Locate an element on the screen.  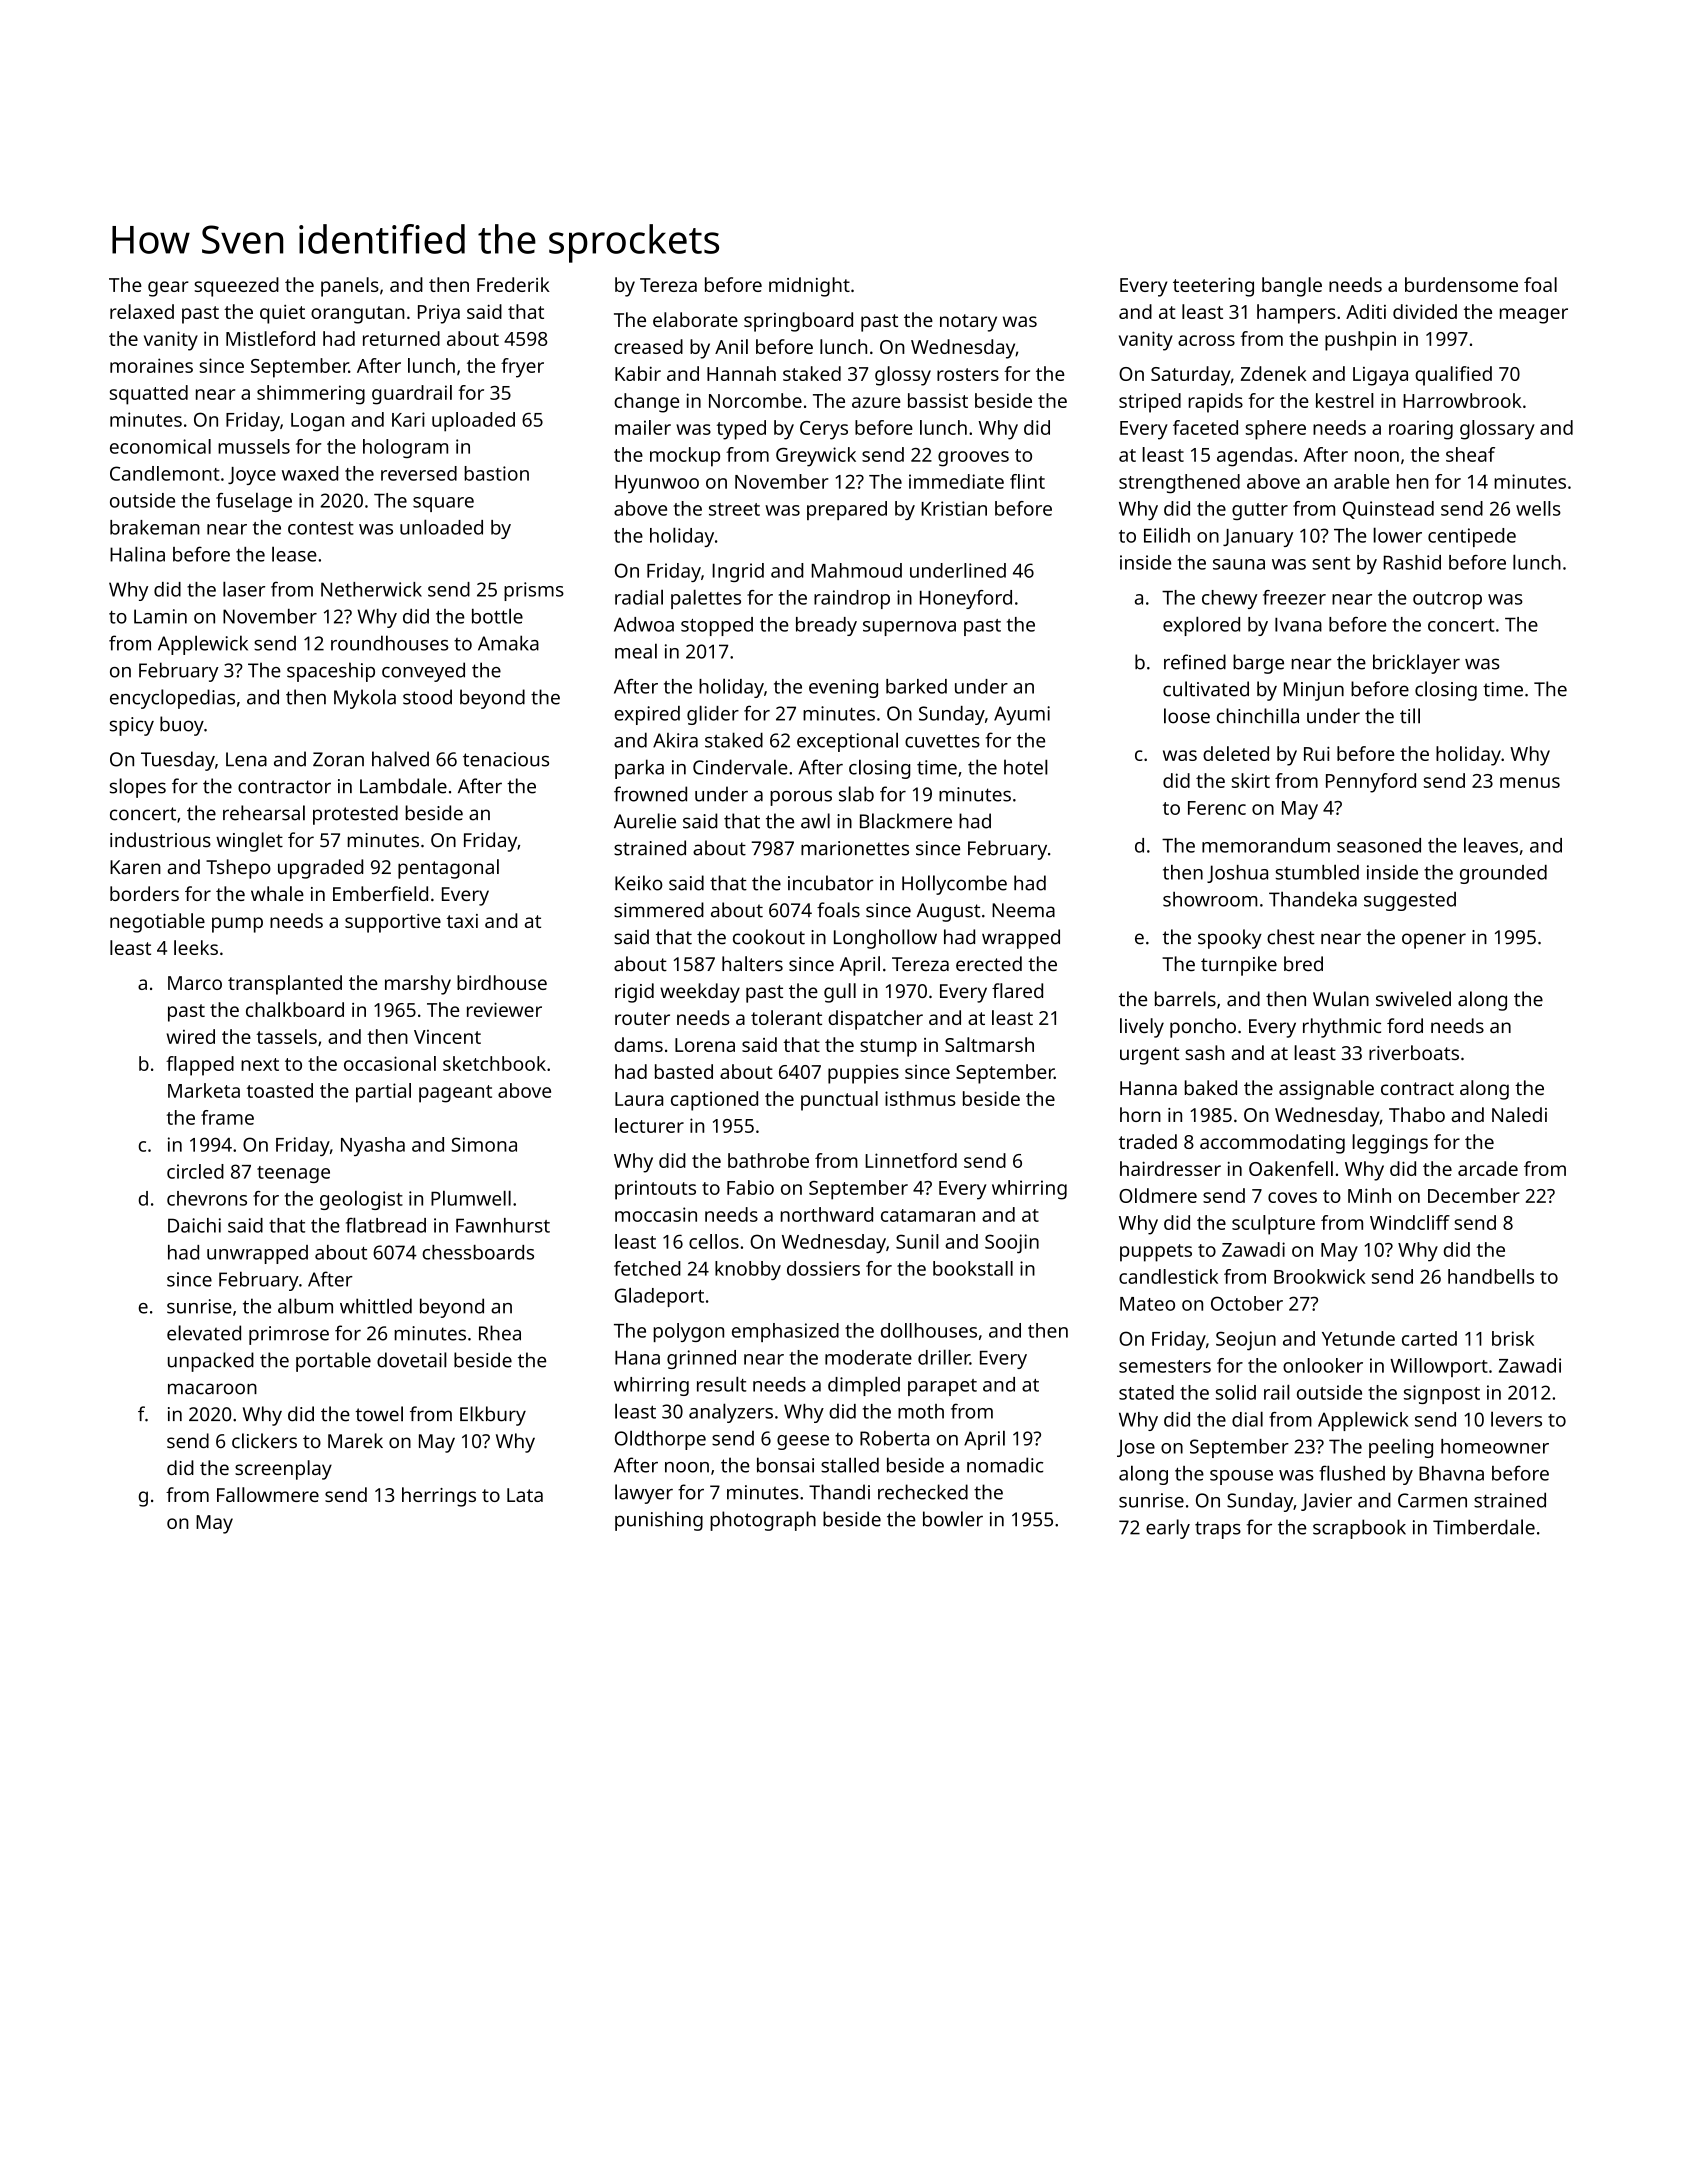
slab is located at coordinates (856, 794).
